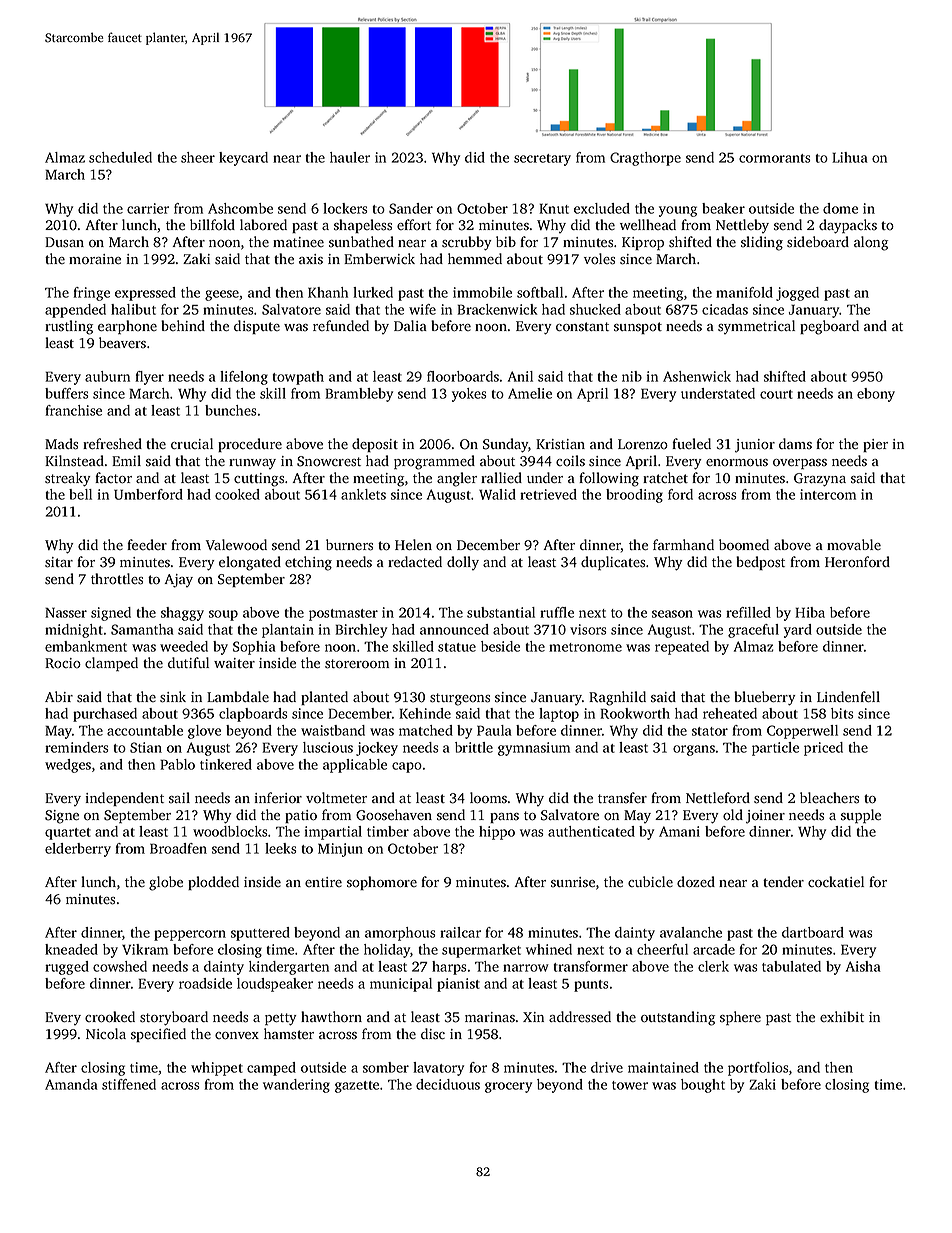  I want to click on sophomore, so click(382, 883).
